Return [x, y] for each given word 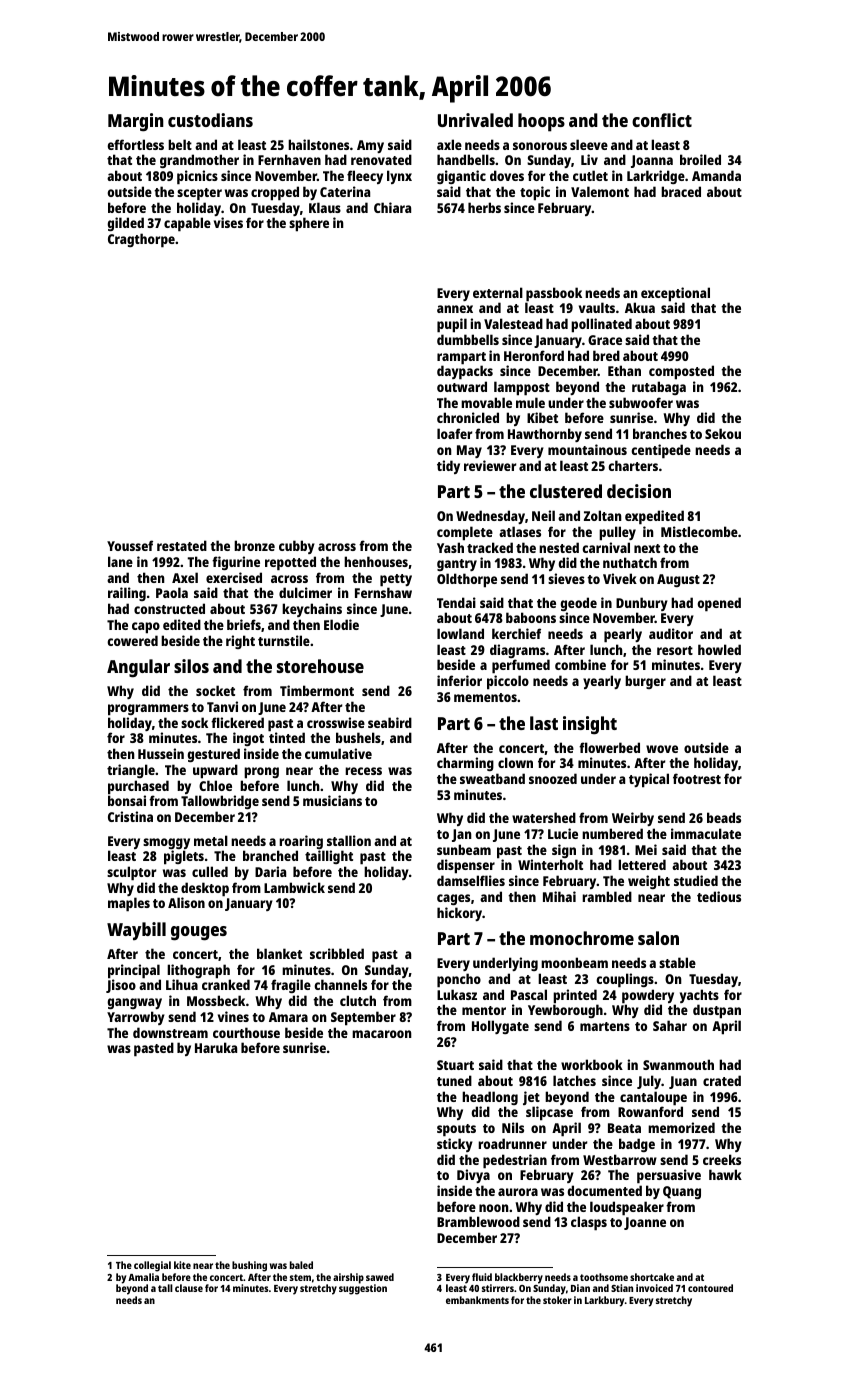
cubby [297, 547]
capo [146, 628]
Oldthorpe [467, 580]
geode [578, 604]
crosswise [336, 722]
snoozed [553, 778]
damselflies [471, 880]
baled [301, 1265]
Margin [136, 122]
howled [719, 649]
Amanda [716, 175]
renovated [381, 160]
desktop [205, 889]
